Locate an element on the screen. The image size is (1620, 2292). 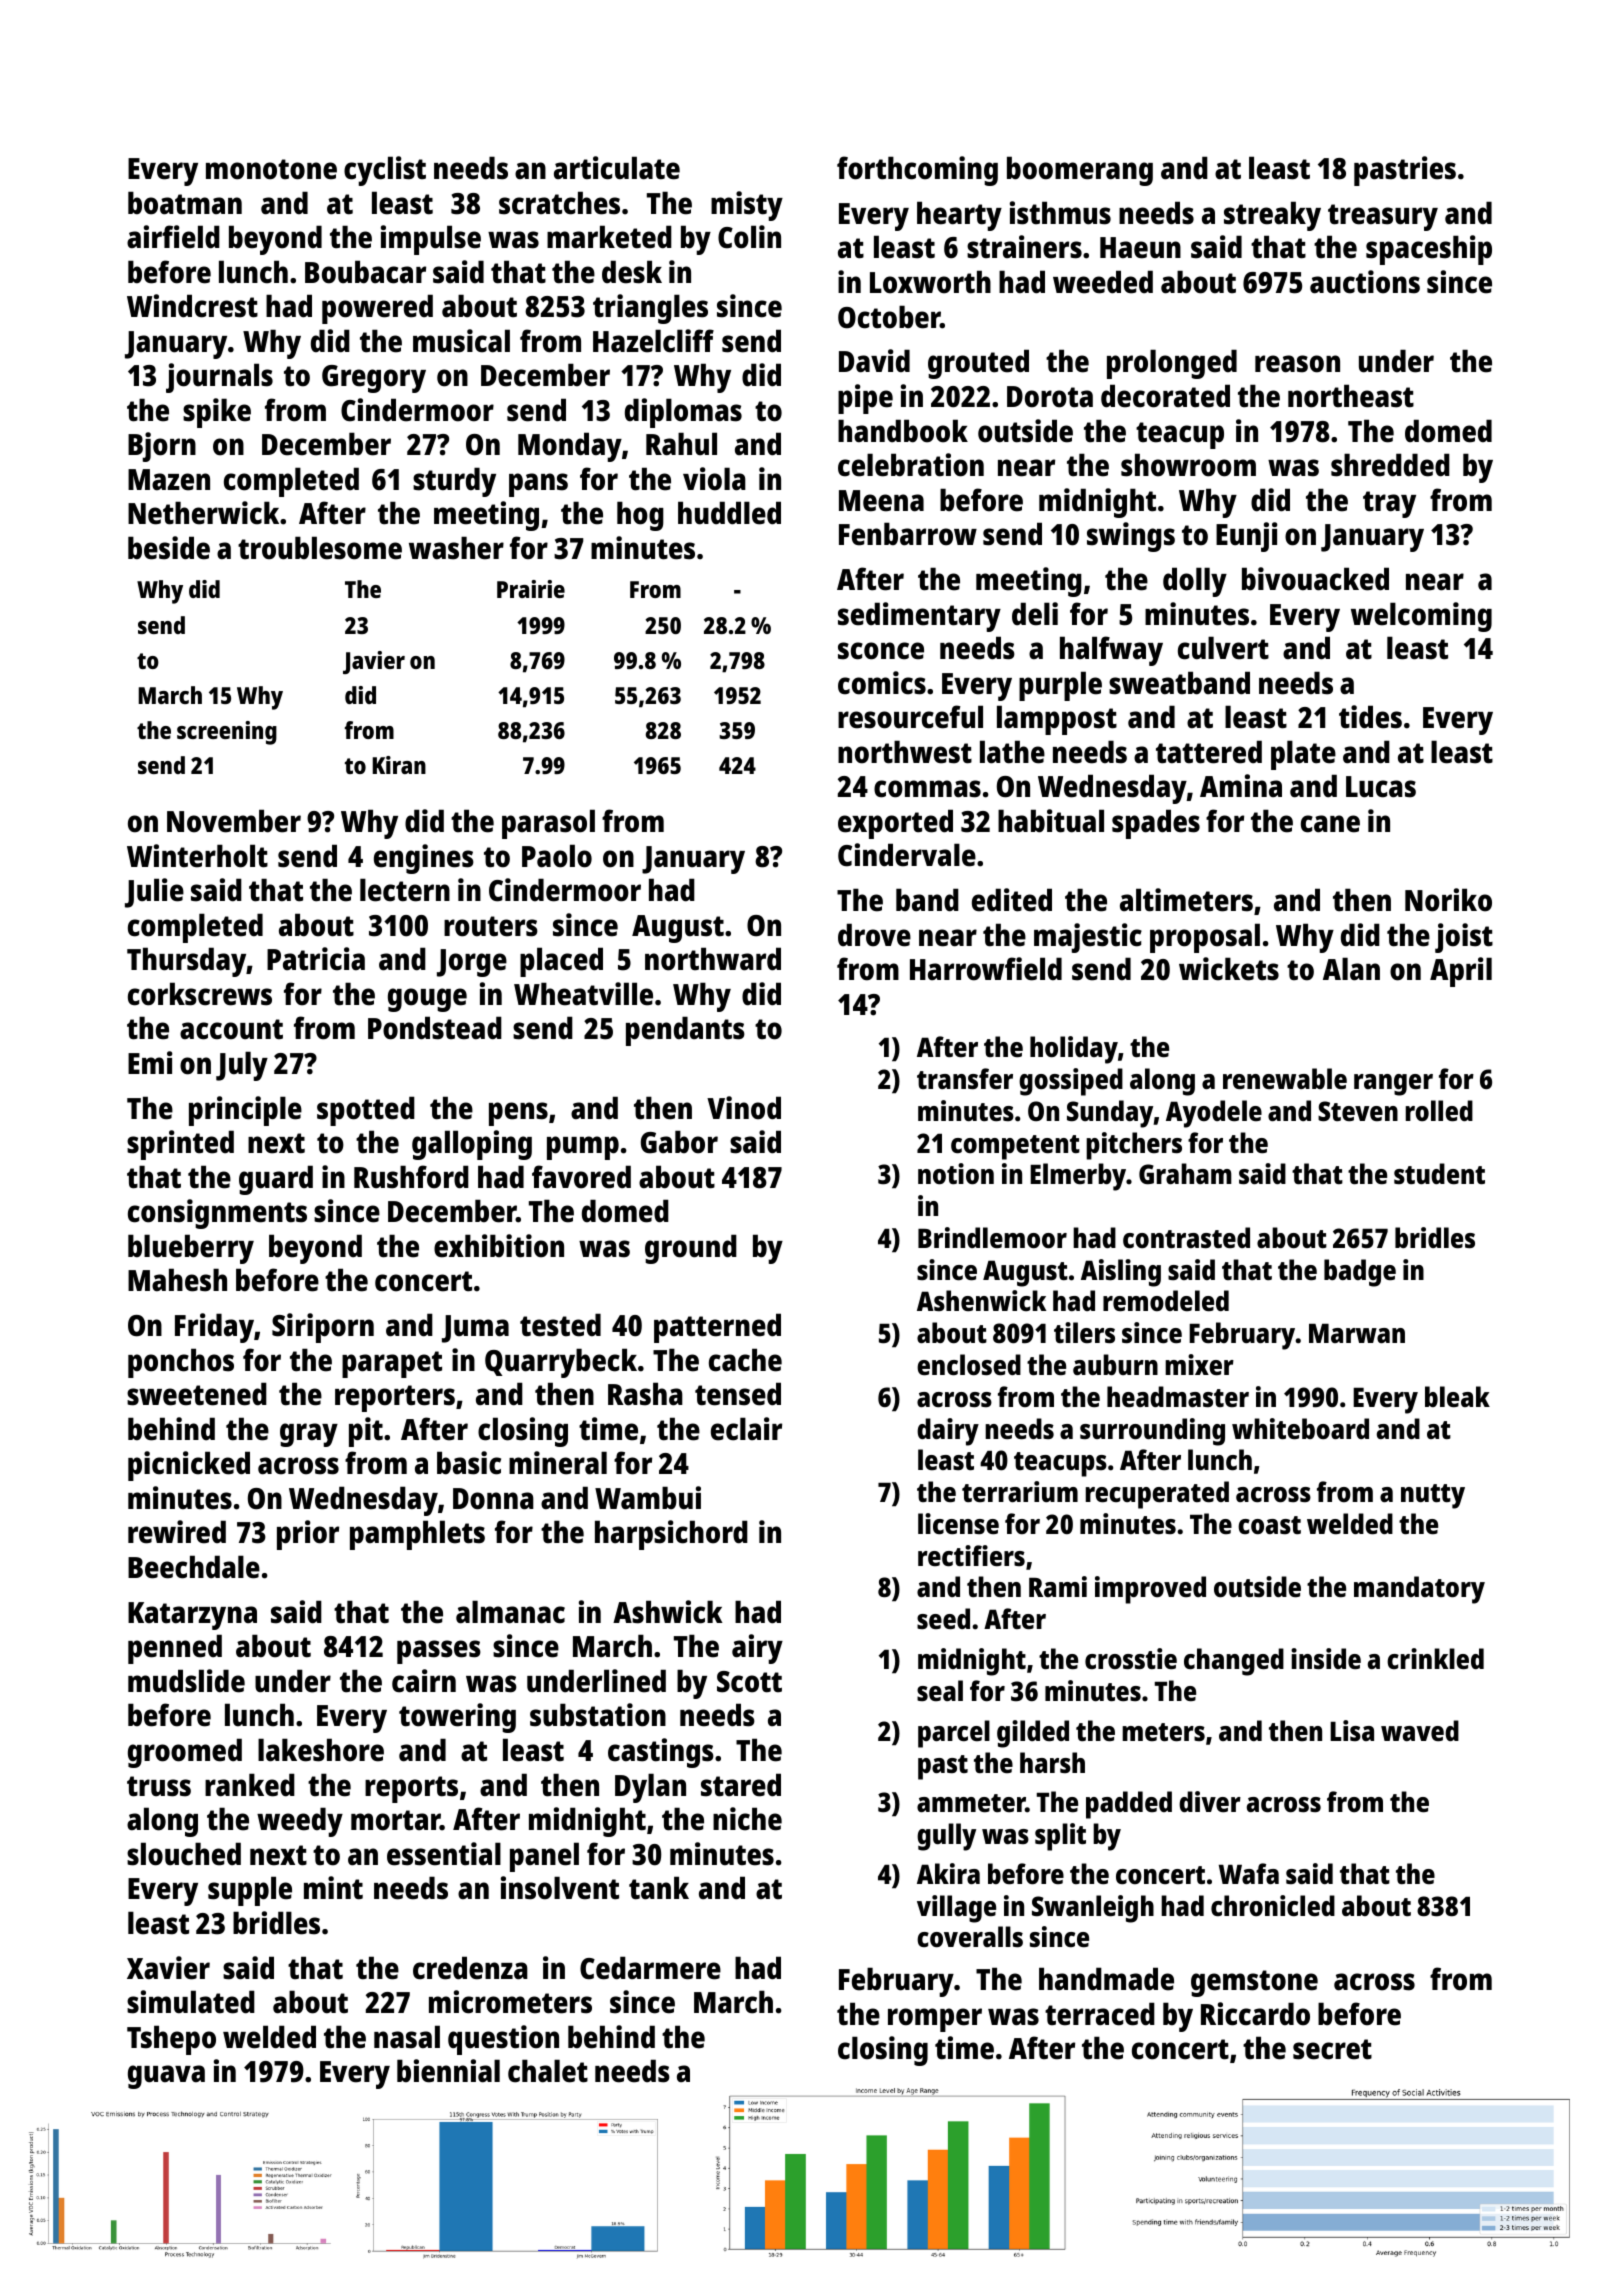
notion is located at coordinates (956, 1174).
